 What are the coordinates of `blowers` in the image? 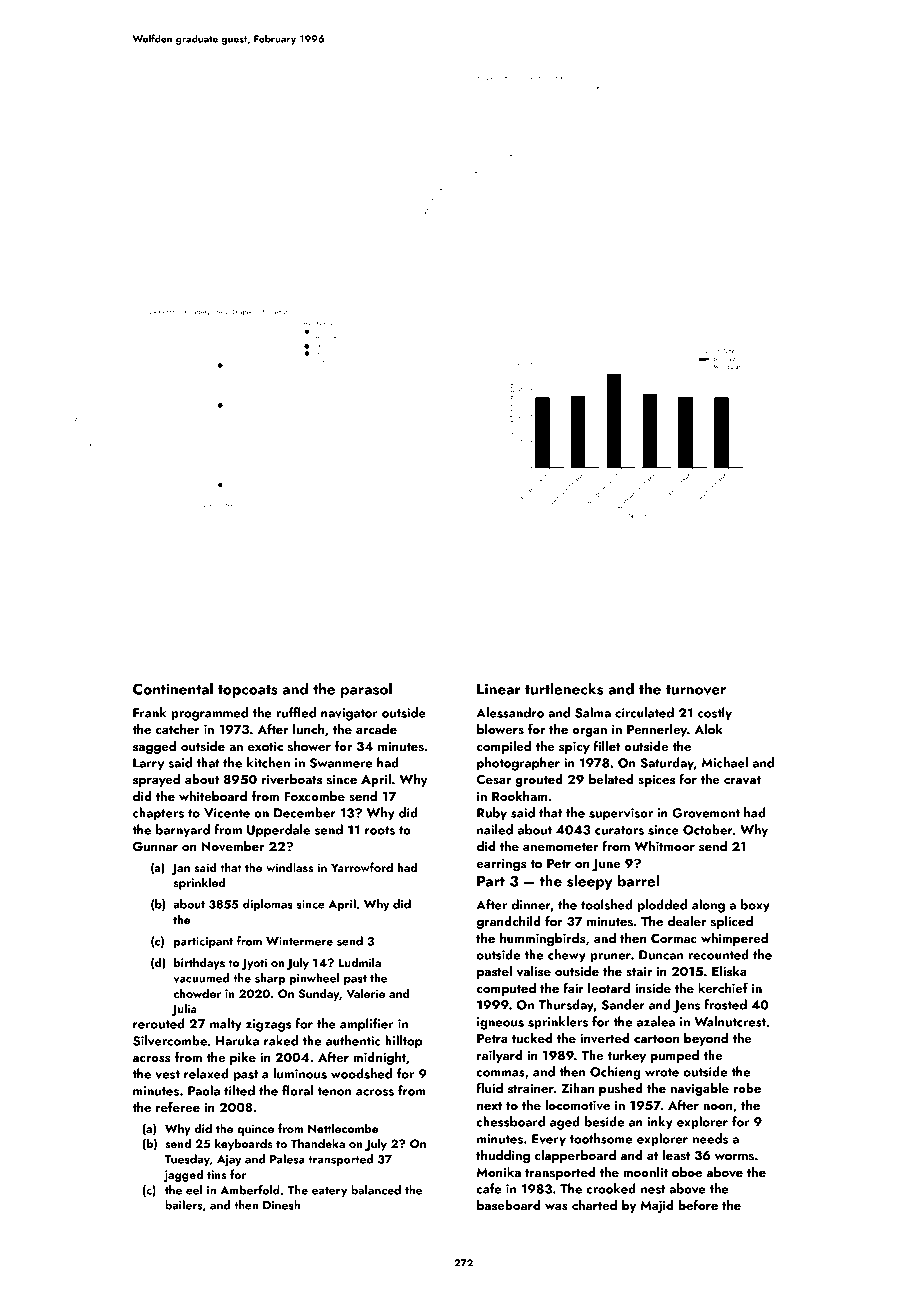 It's located at (500, 729).
